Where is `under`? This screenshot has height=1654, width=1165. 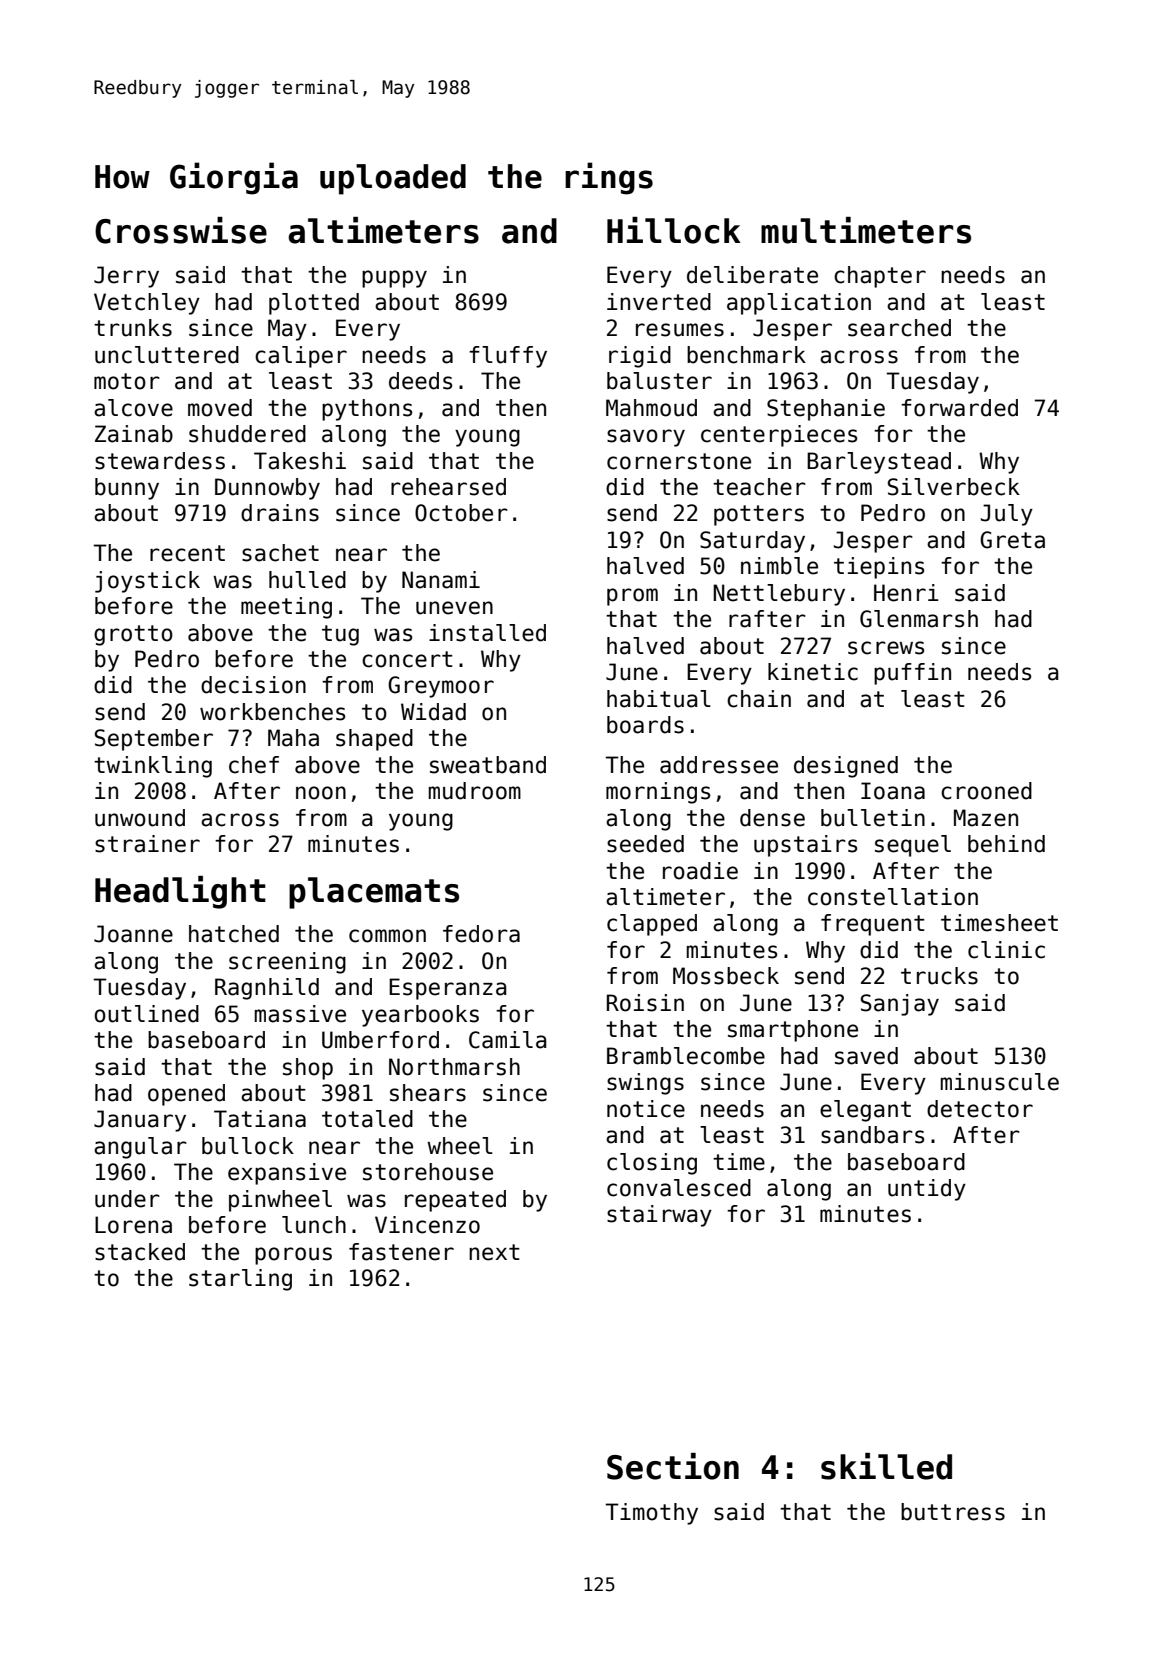 under is located at coordinates (127, 1199).
